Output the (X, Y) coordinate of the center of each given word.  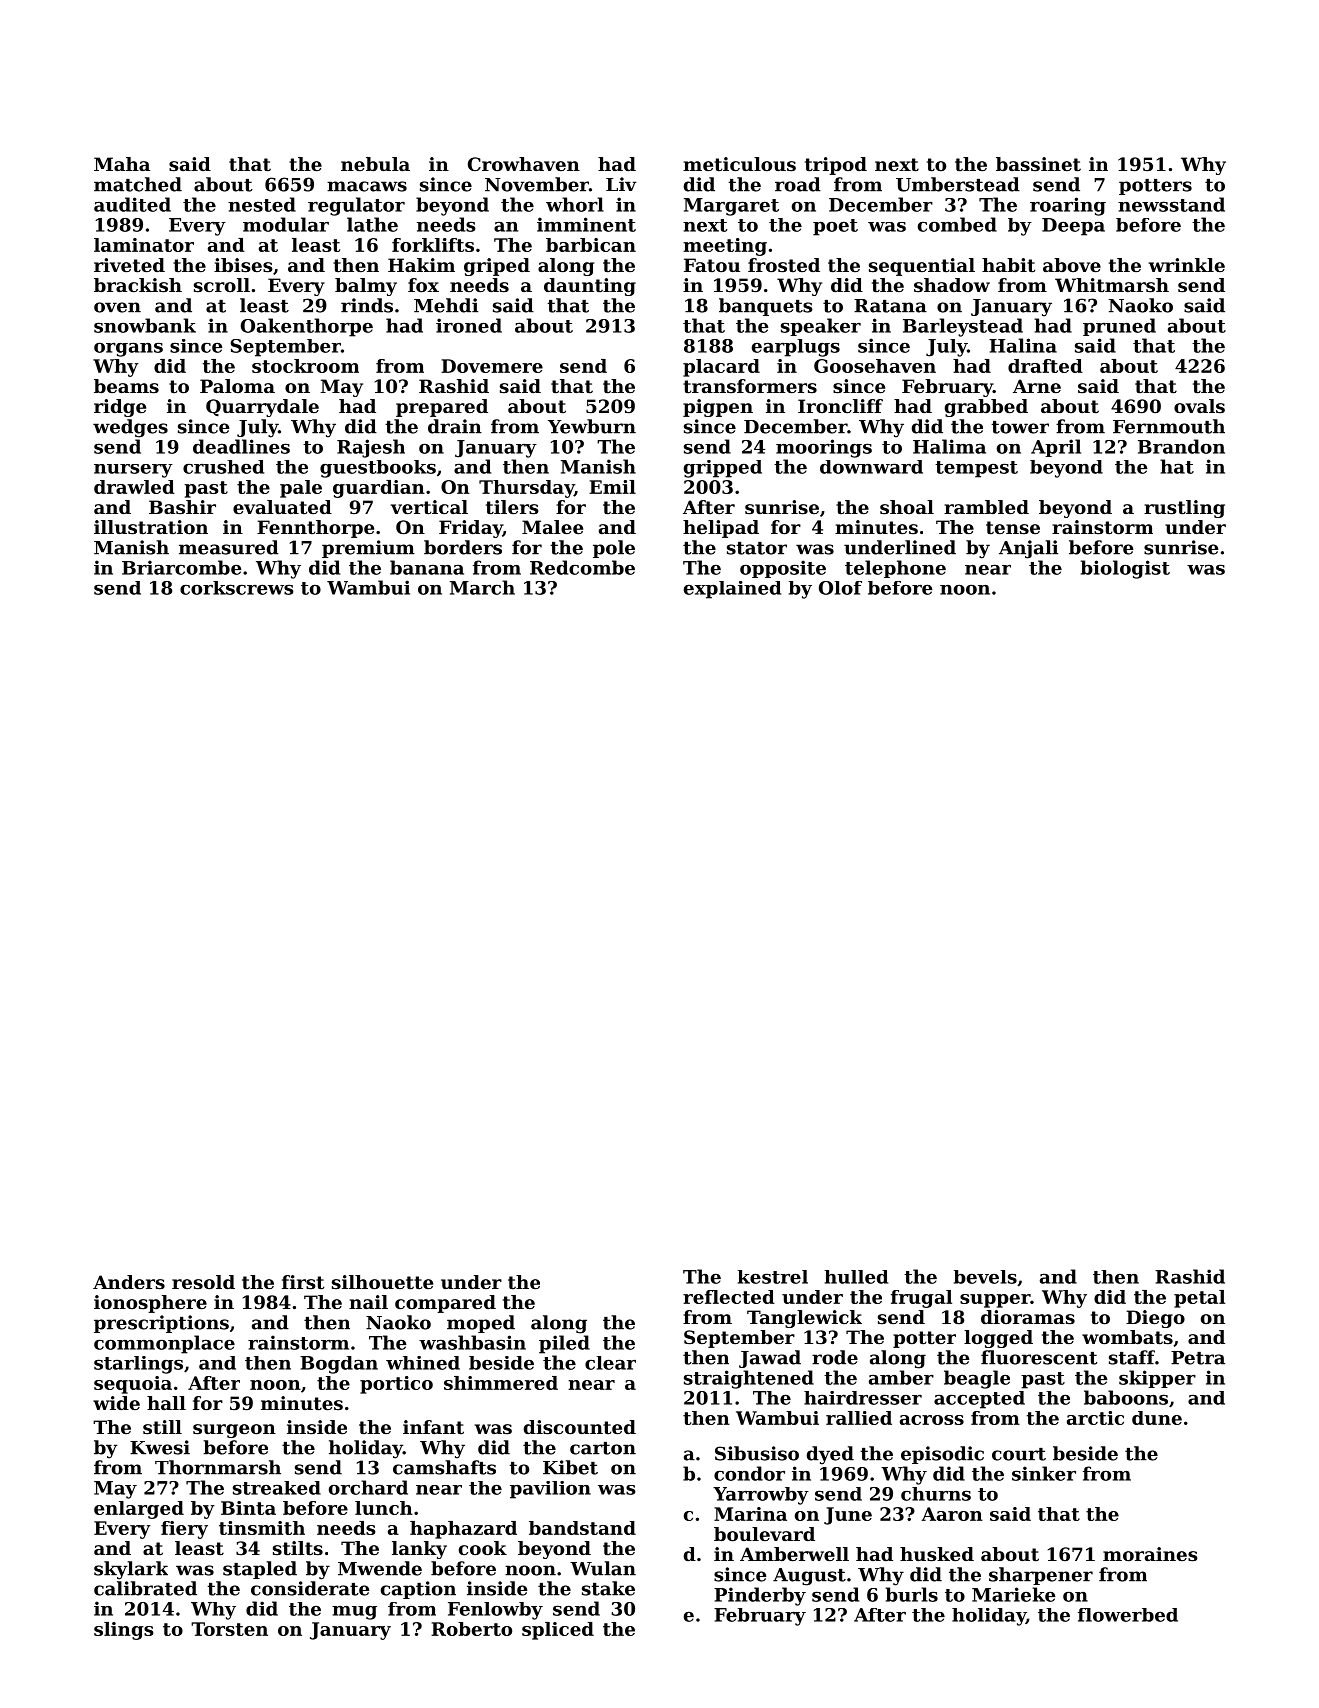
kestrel (773, 1277)
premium (368, 549)
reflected (729, 1297)
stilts (298, 1548)
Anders (129, 1282)
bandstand (582, 1528)
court (1019, 1454)
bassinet (1038, 164)
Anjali (1028, 549)
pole (614, 549)
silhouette (382, 1282)
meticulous (739, 164)
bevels (985, 1277)
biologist (1125, 569)
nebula (375, 164)
